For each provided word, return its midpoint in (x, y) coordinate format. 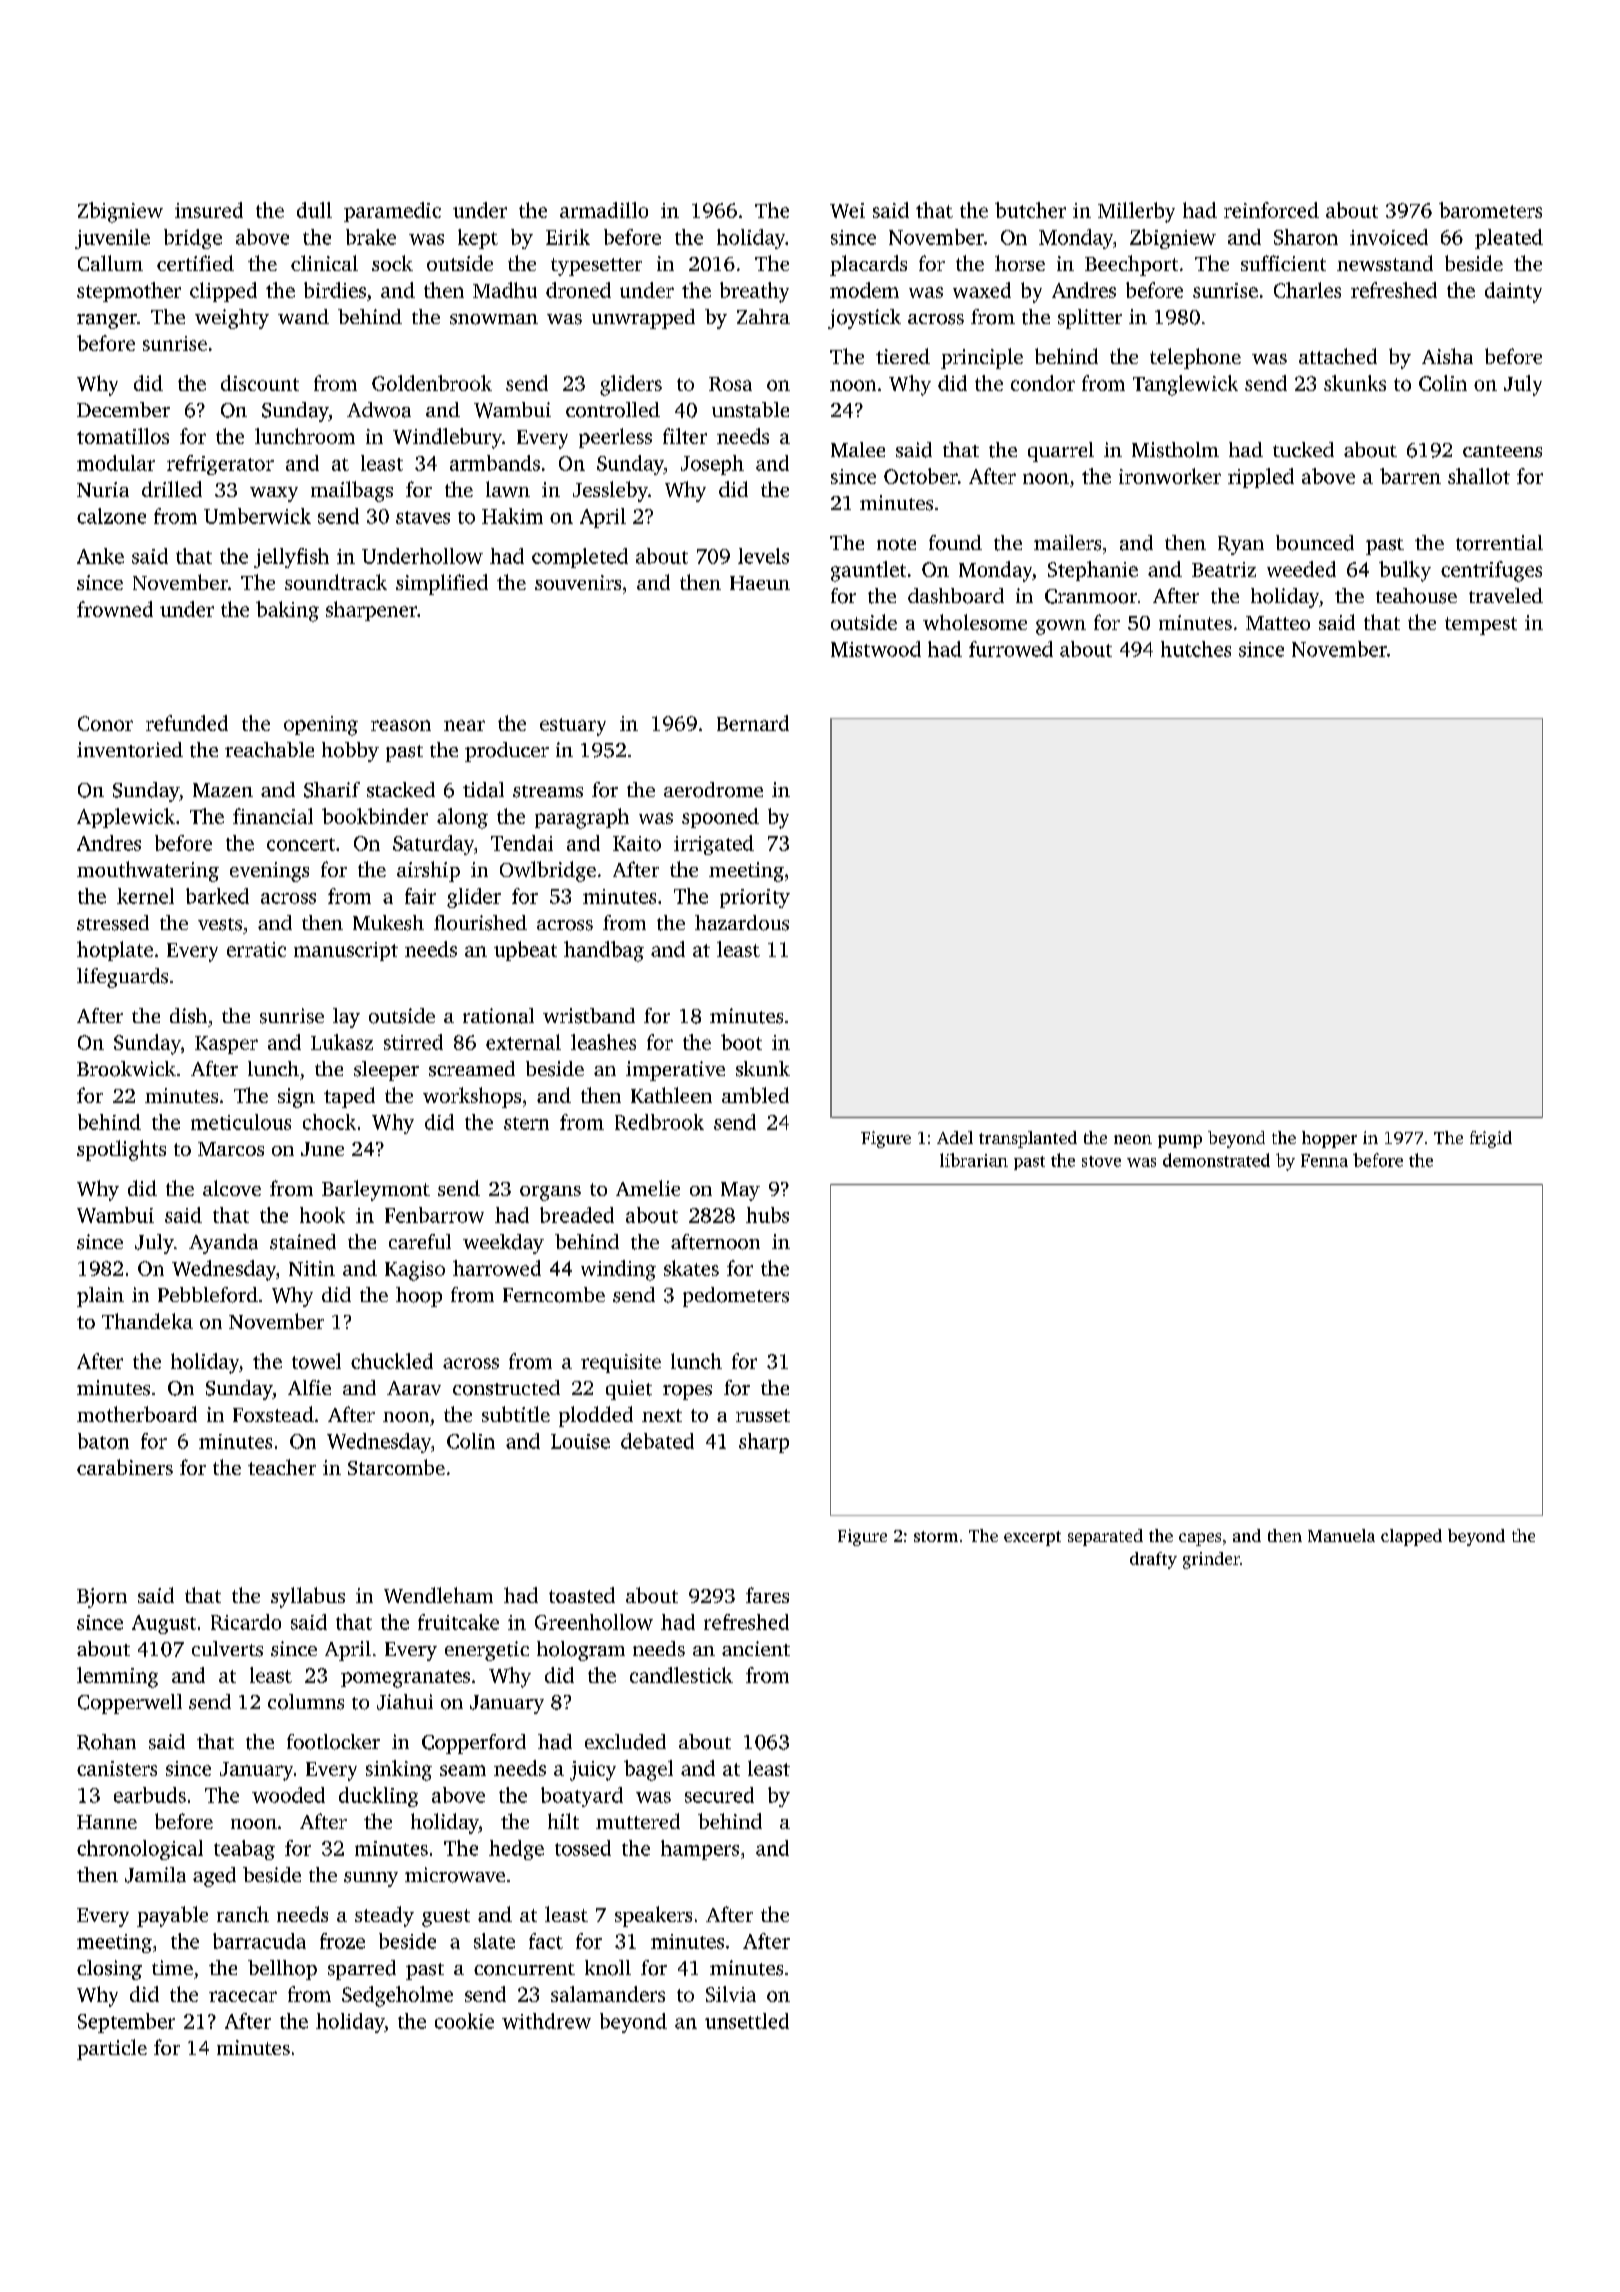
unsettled (747, 2021)
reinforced (1271, 210)
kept (478, 239)
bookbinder (375, 816)
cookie (464, 2021)
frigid (1491, 1139)
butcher (1030, 210)
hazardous (742, 923)
